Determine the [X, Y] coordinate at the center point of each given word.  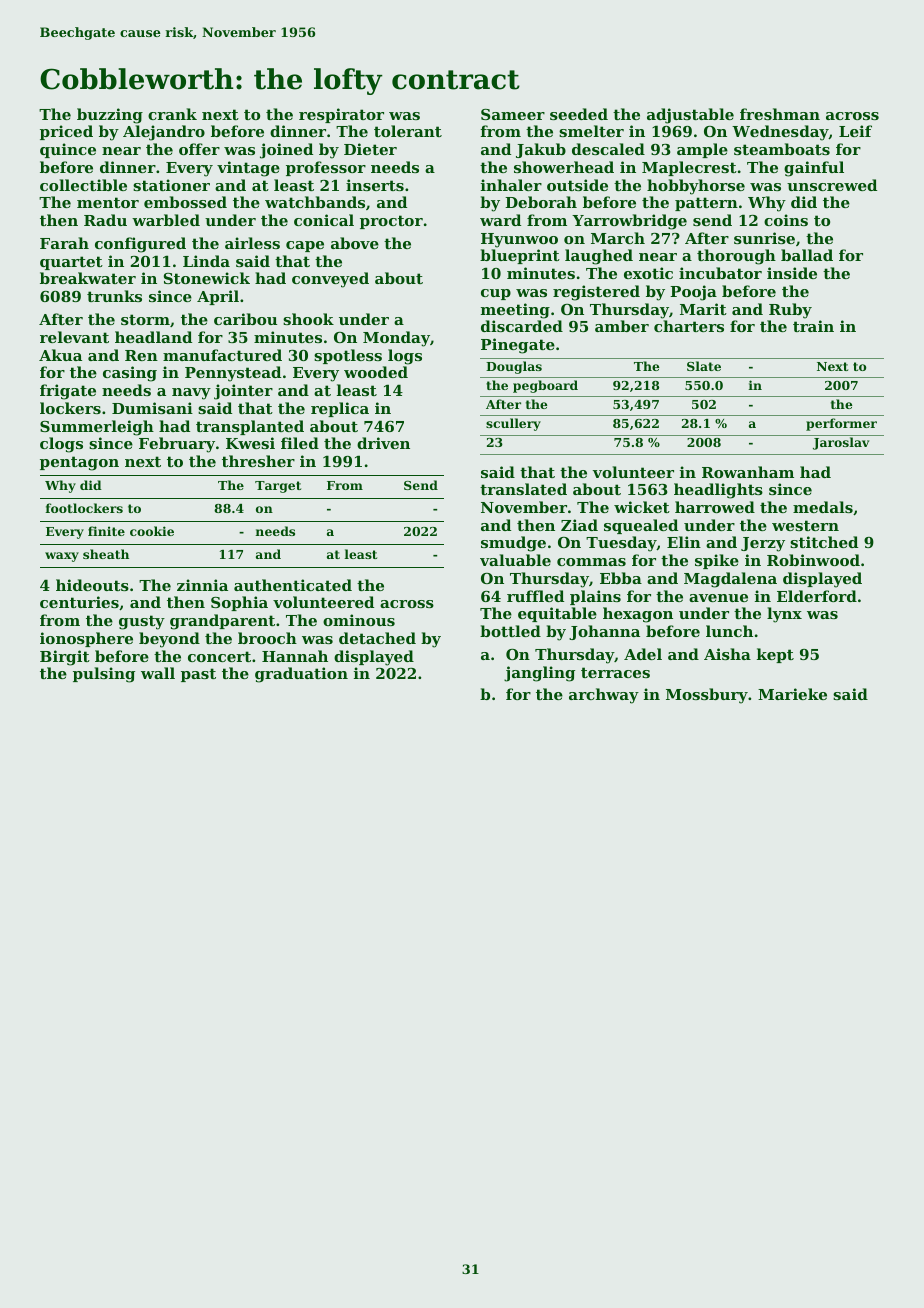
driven [383, 443]
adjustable [690, 116]
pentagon [79, 463]
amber [622, 326]
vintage [248, 169]
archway [604, 696]
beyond [169, 640]
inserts [375, 185]
